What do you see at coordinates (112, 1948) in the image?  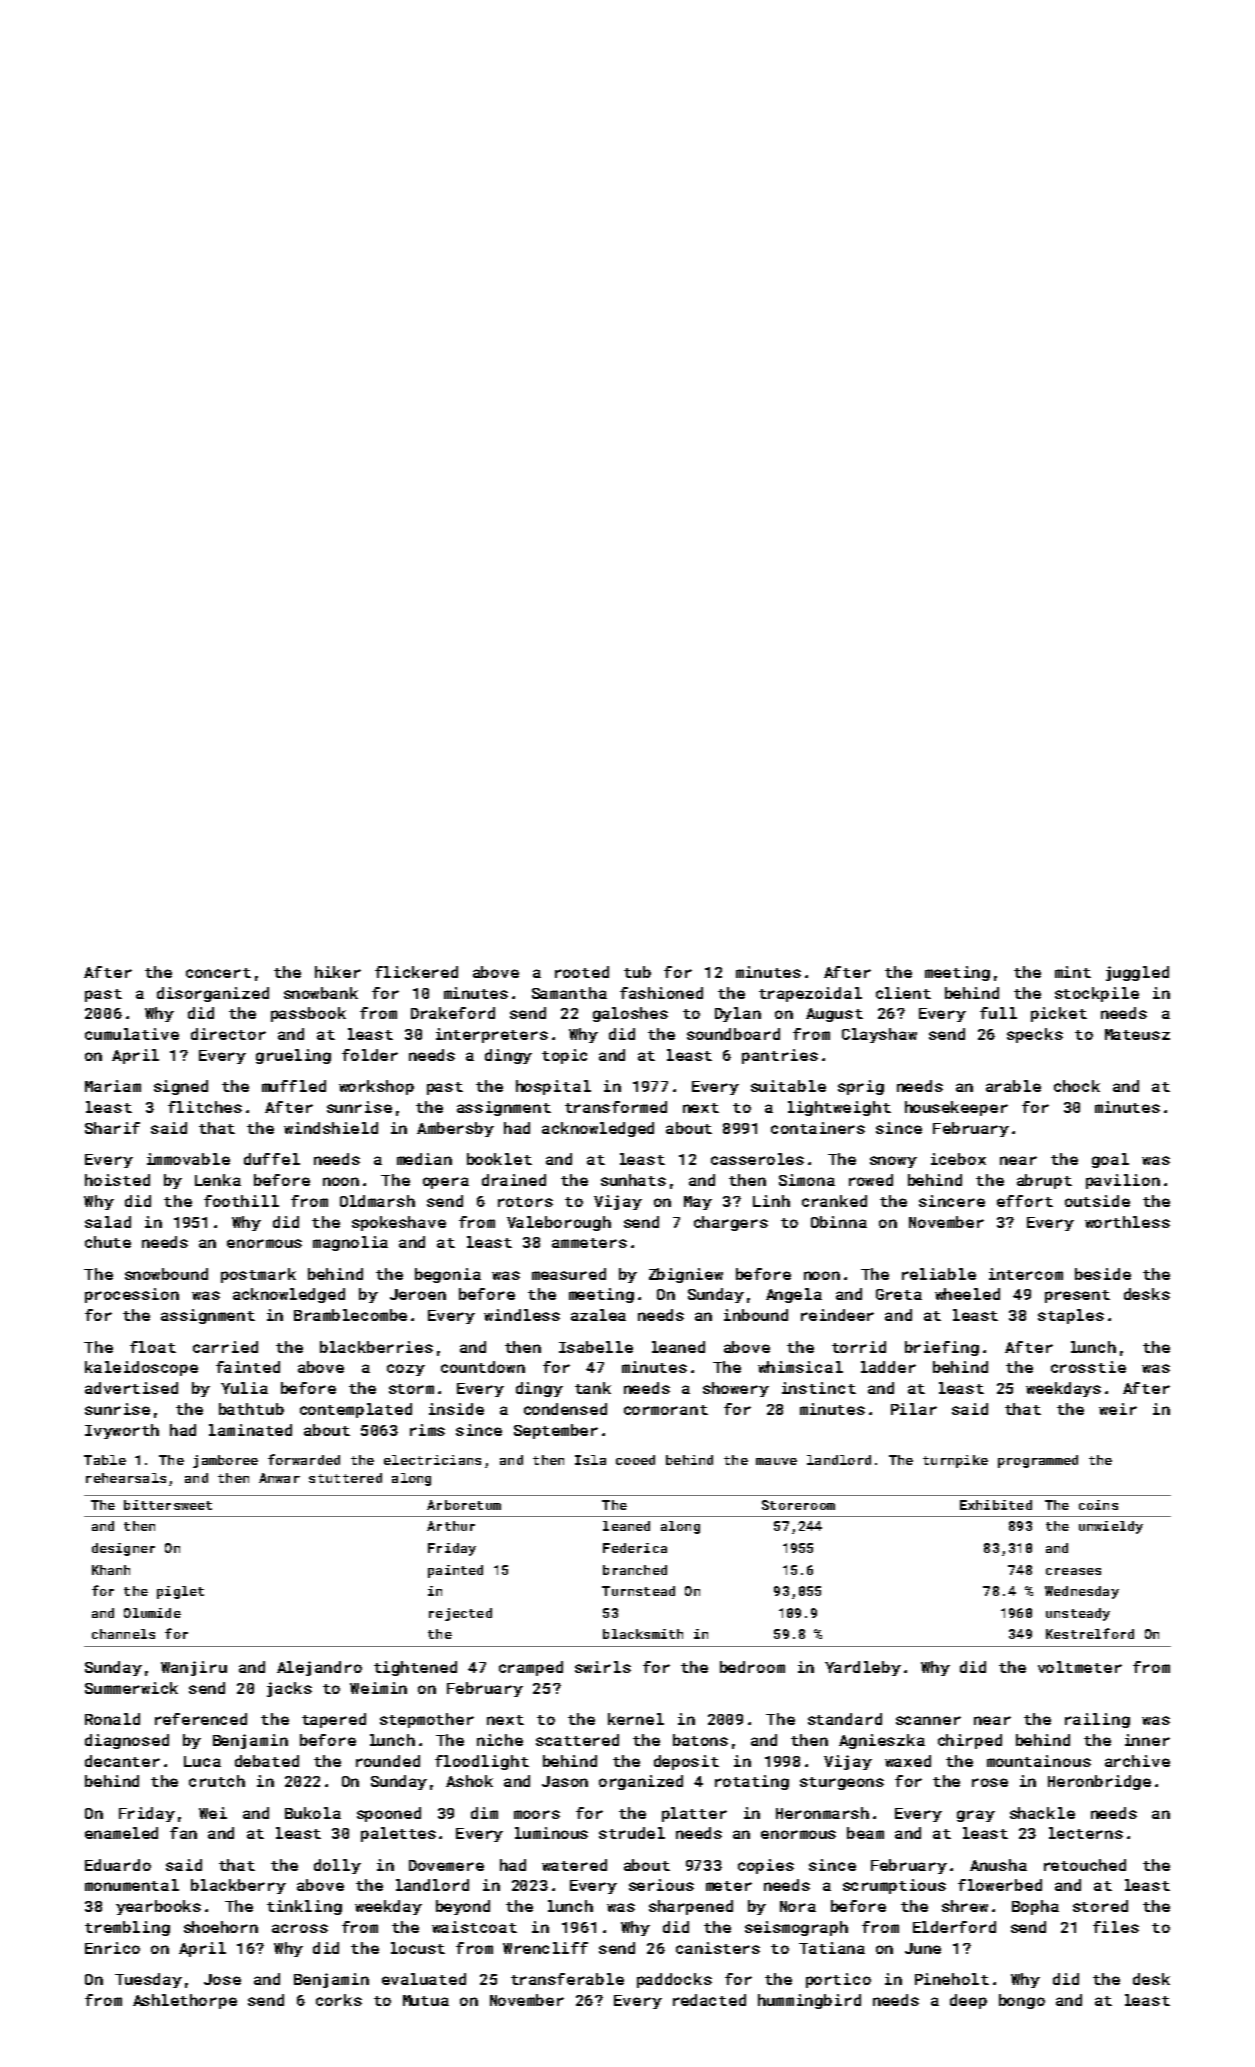 I see `Enrico` at bounding box center [112, 1948].
